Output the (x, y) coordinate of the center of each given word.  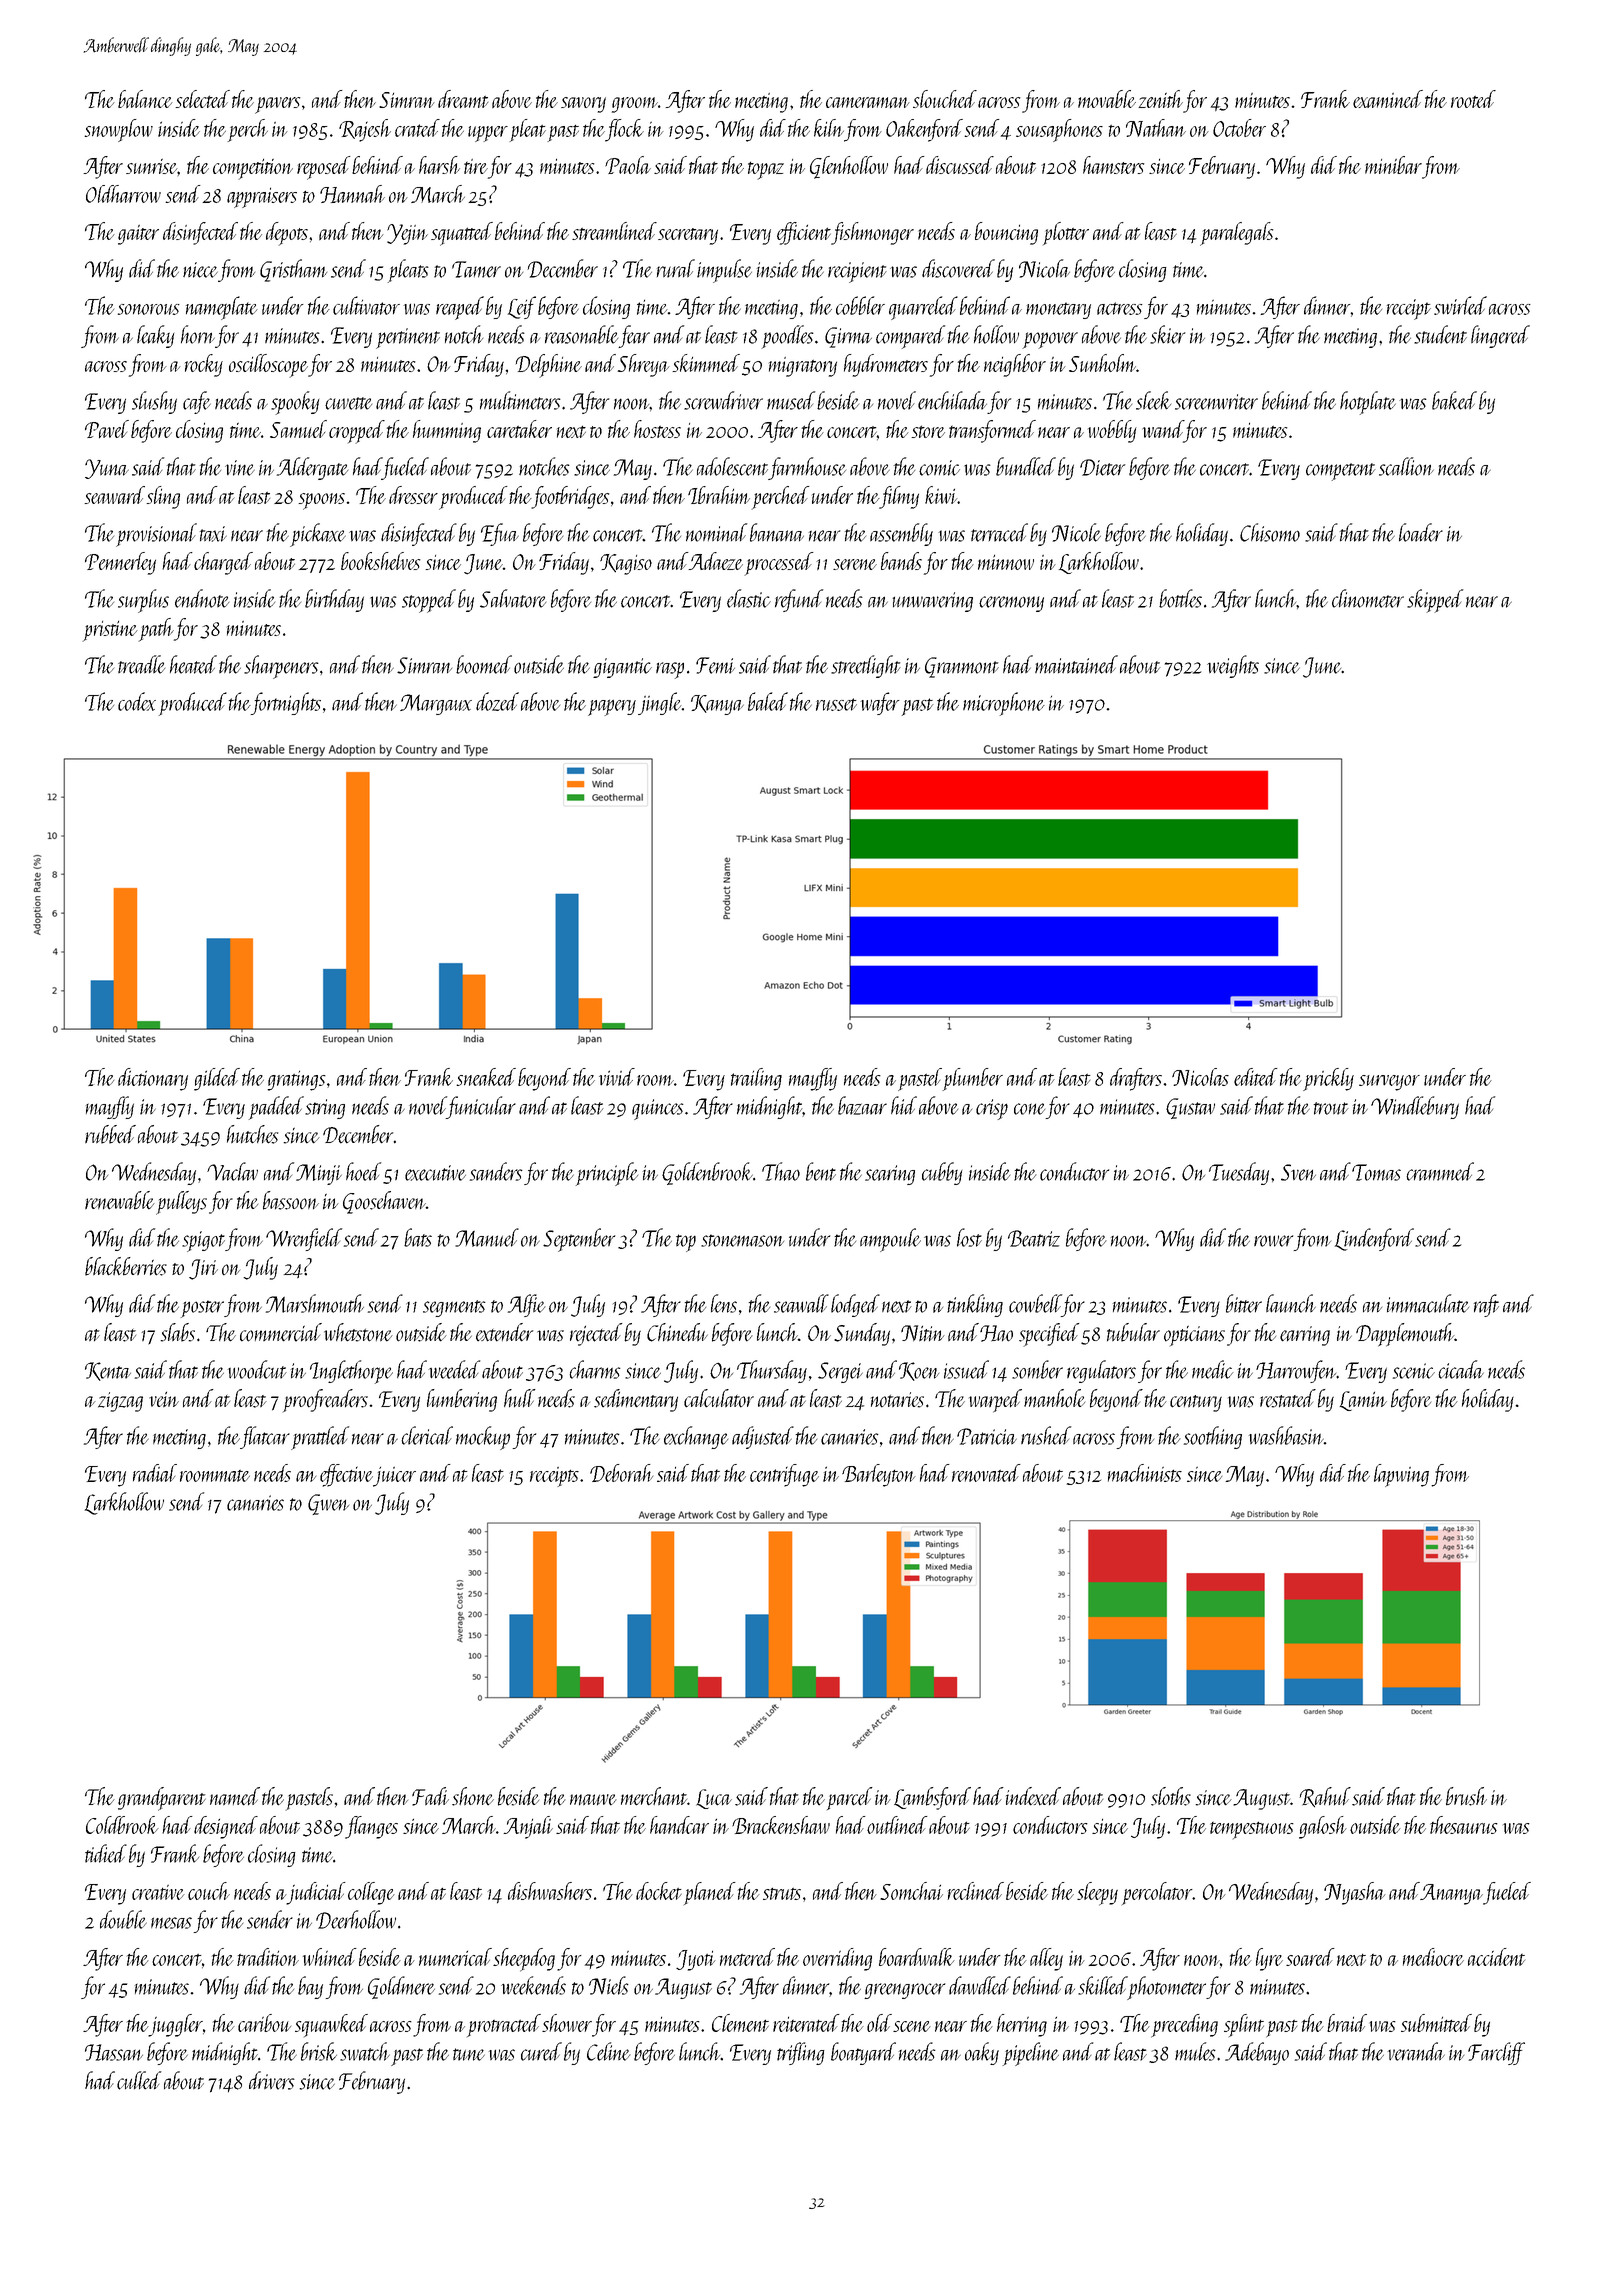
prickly (1328, 1079)
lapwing (1401, 1475)
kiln (829, 128)
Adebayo (1257, 2053)
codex (137, 701)
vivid (617, 1077)
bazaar (862, 1105)
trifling (801, 2053)
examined (1388, 99)
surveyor (1389, 1083)
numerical (455, 1957)
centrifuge (784, 1475)
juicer (394, 1477)
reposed (323, 168)
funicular (481, 1107)
